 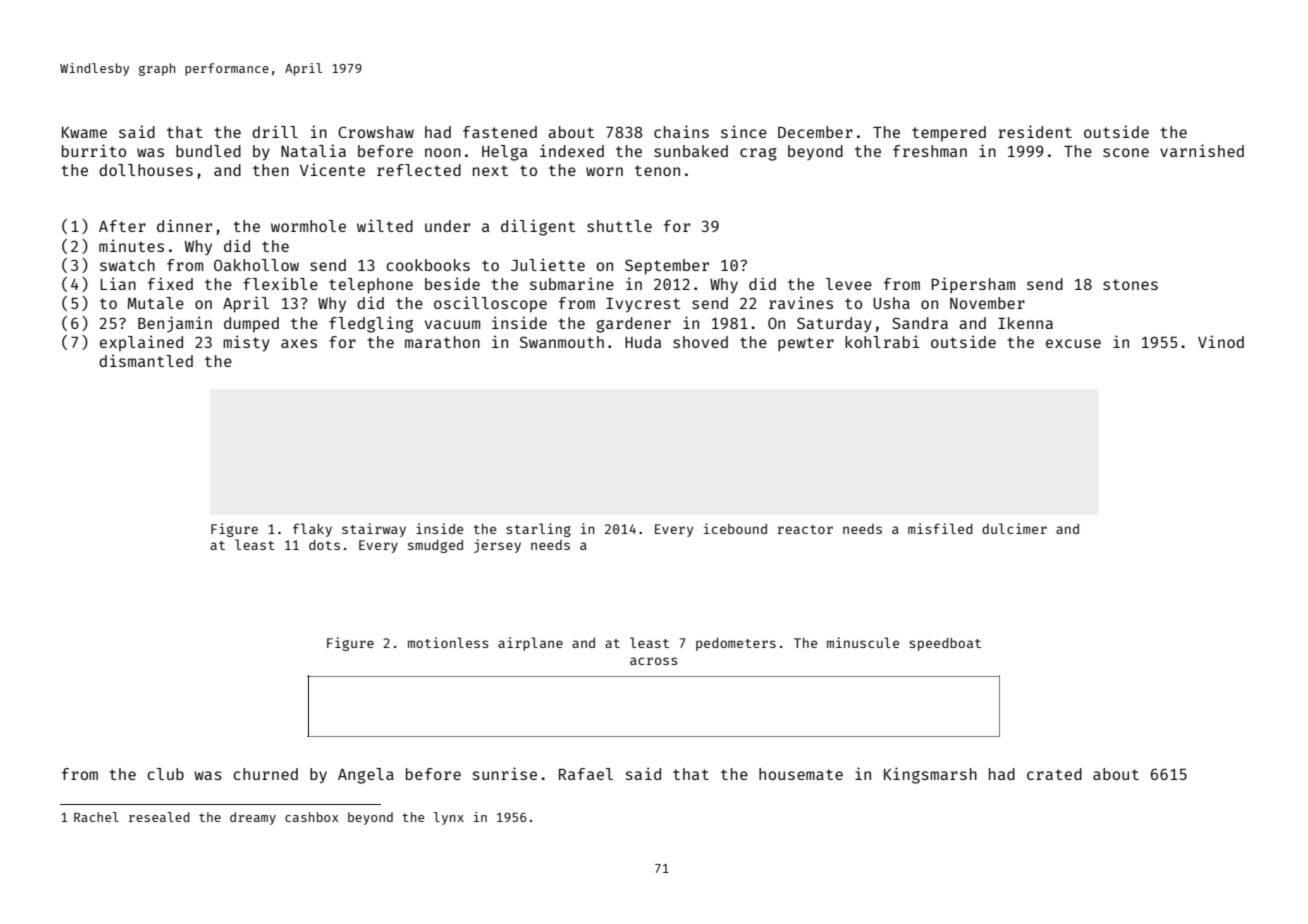 I want to click on dots, so click(x=324, y=545).
